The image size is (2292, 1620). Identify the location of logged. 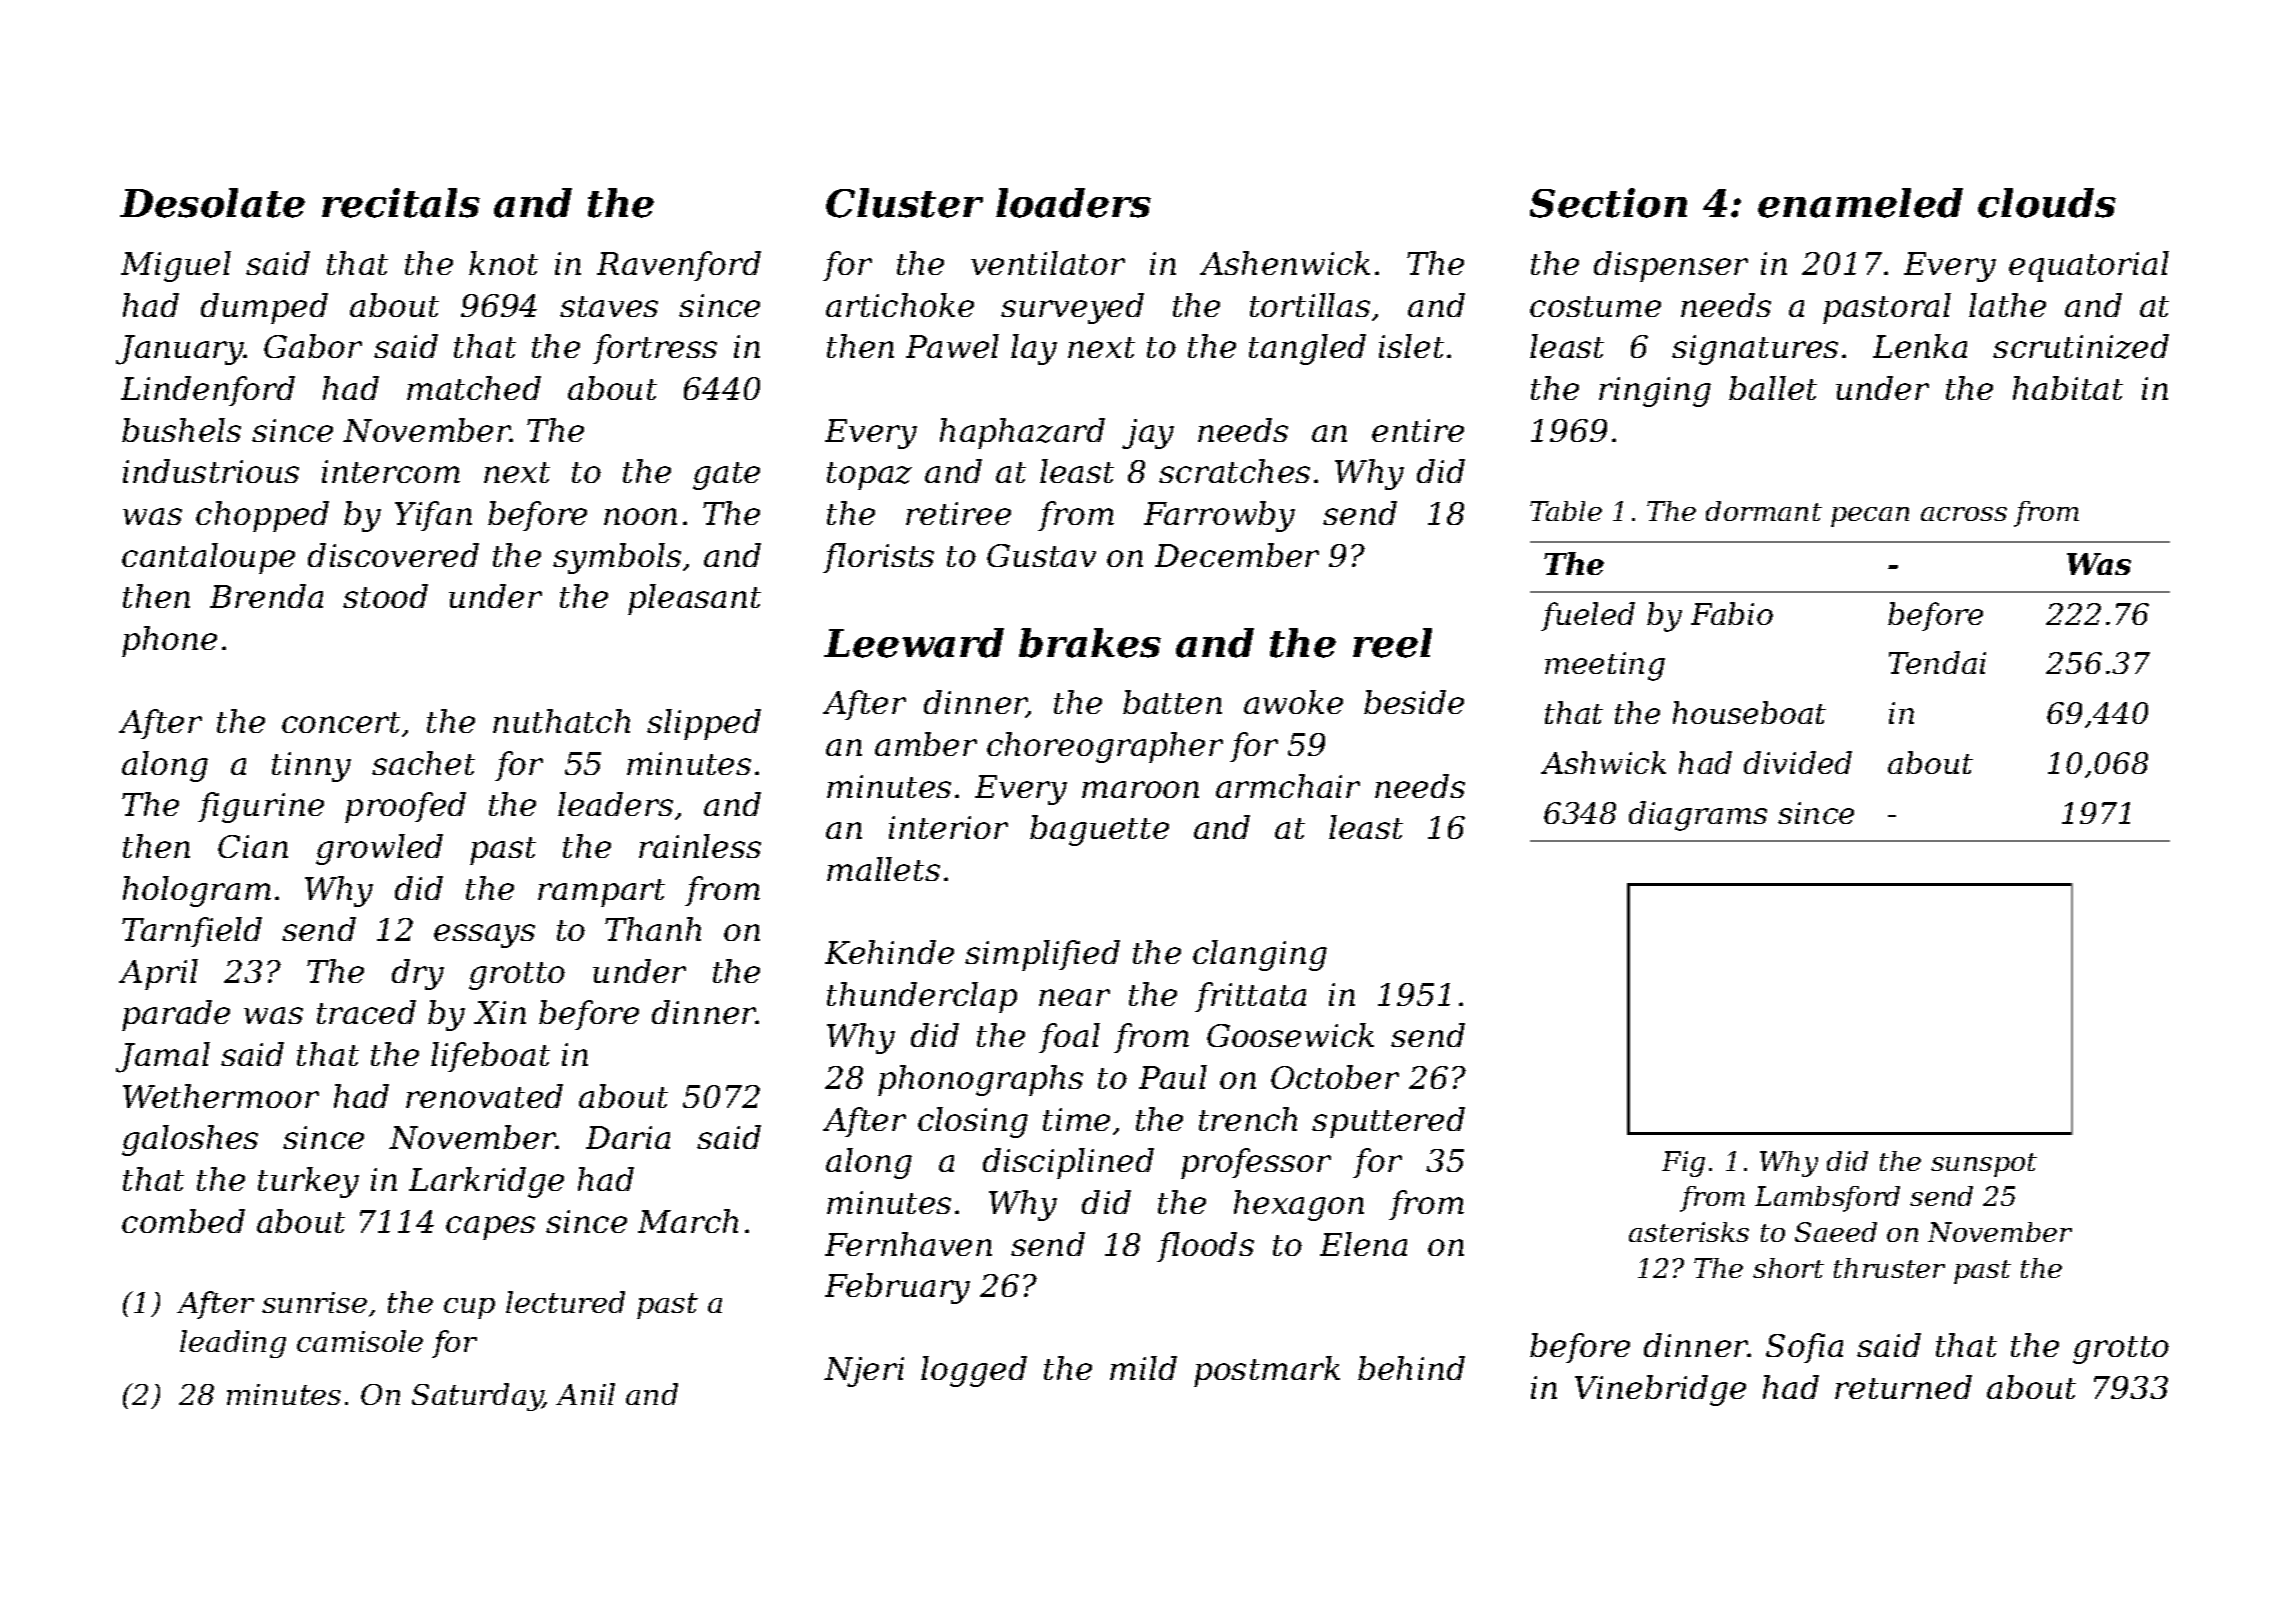
(974, 1371).
